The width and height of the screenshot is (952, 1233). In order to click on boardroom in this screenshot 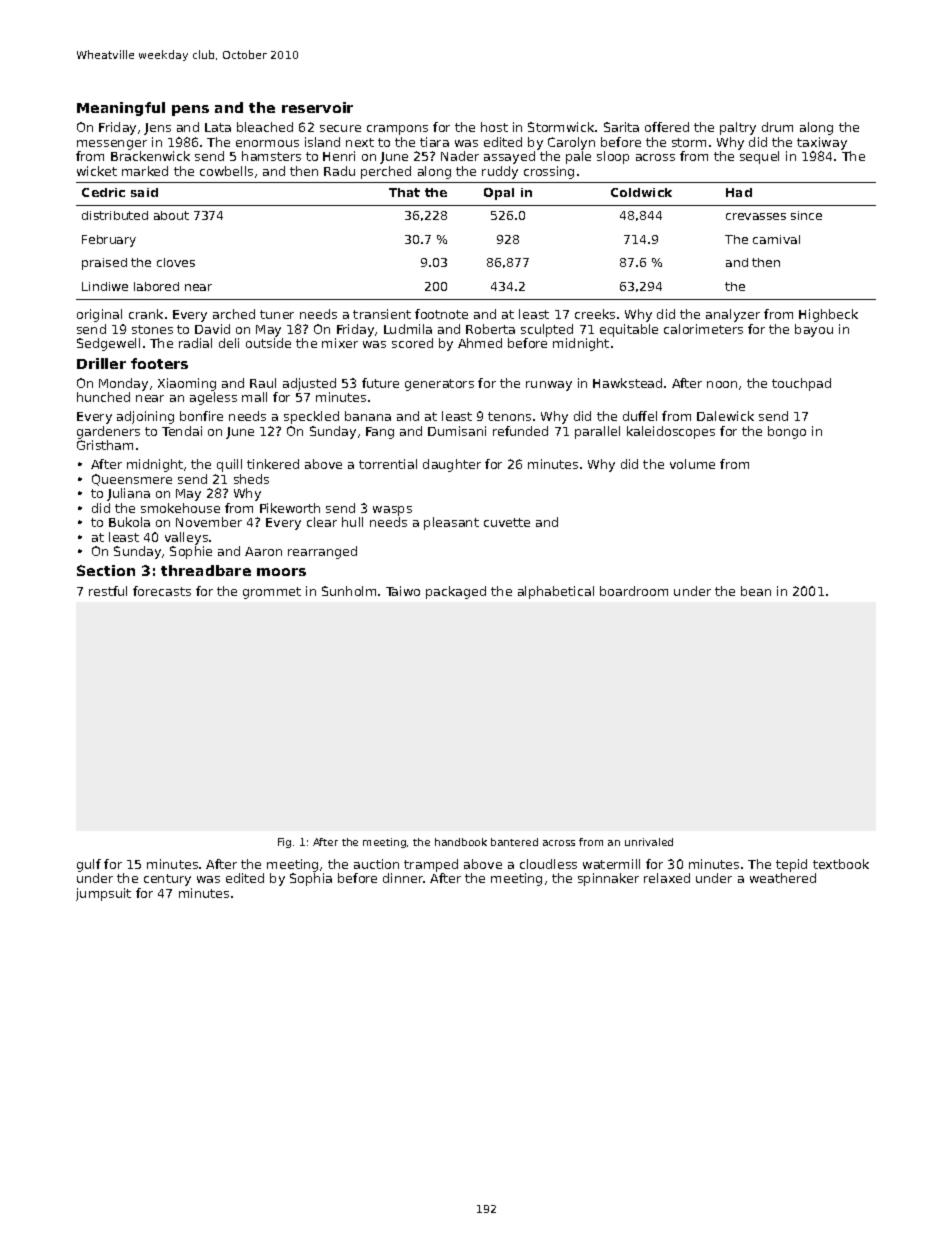, I will do `click(634, 591)`.
